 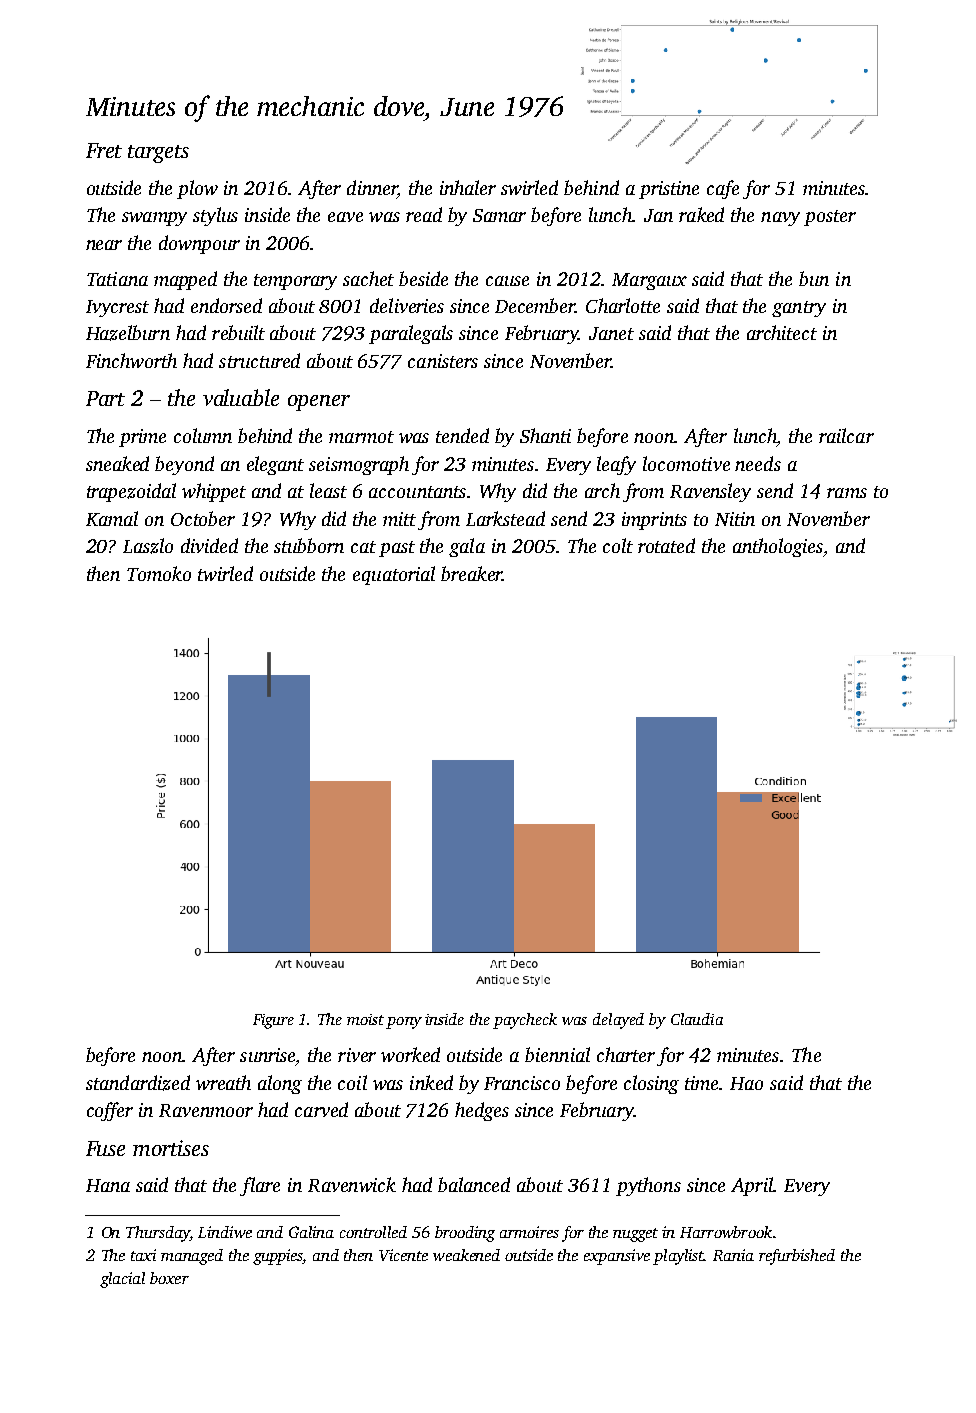 What do you see at coordinates (471, 573) in the document?
I see `breaker` at bounding box center [471, 573].
